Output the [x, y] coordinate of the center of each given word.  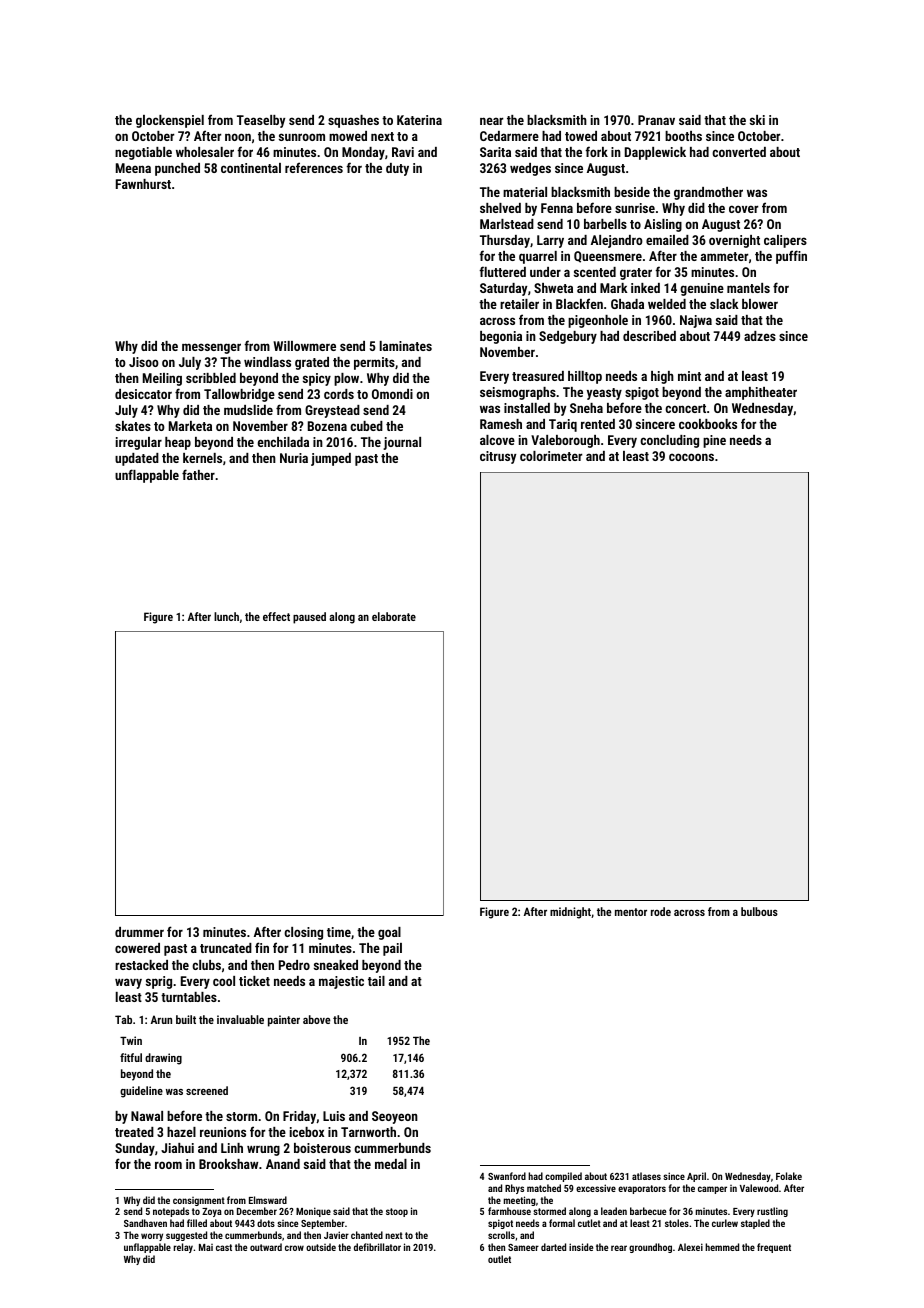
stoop [397, 1212]
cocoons [691, 457]
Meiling [162, 379]
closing [303, 933]
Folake [789, 1176]
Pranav [656, 120]
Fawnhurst [143, 184]
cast [224, 1247]
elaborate [394, 616]
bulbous [759, 911]
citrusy [498, 457]
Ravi [403, 152]
